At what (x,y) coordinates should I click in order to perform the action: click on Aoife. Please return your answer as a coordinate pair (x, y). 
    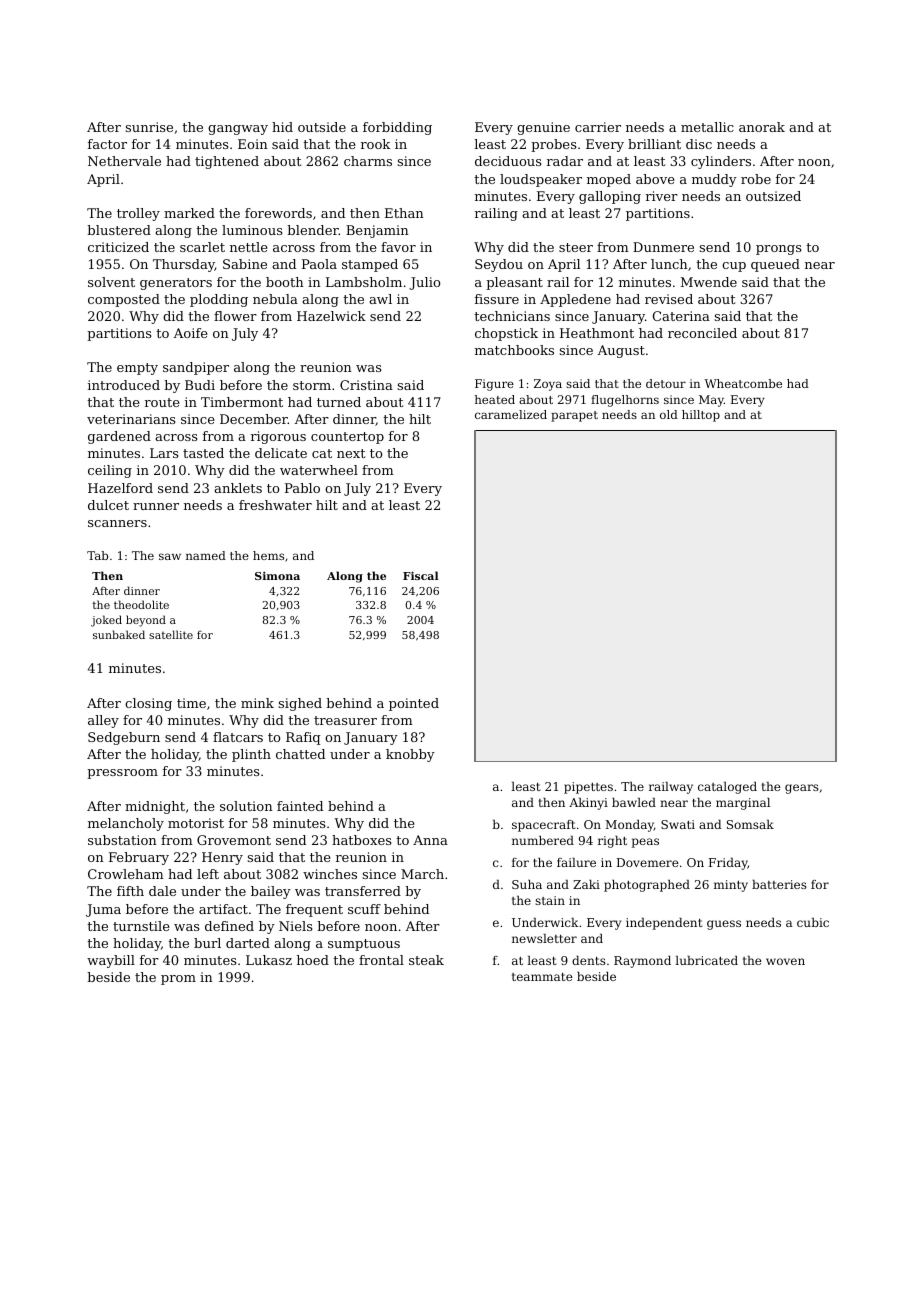
    Looking at the image, I should click on (190, 333).
